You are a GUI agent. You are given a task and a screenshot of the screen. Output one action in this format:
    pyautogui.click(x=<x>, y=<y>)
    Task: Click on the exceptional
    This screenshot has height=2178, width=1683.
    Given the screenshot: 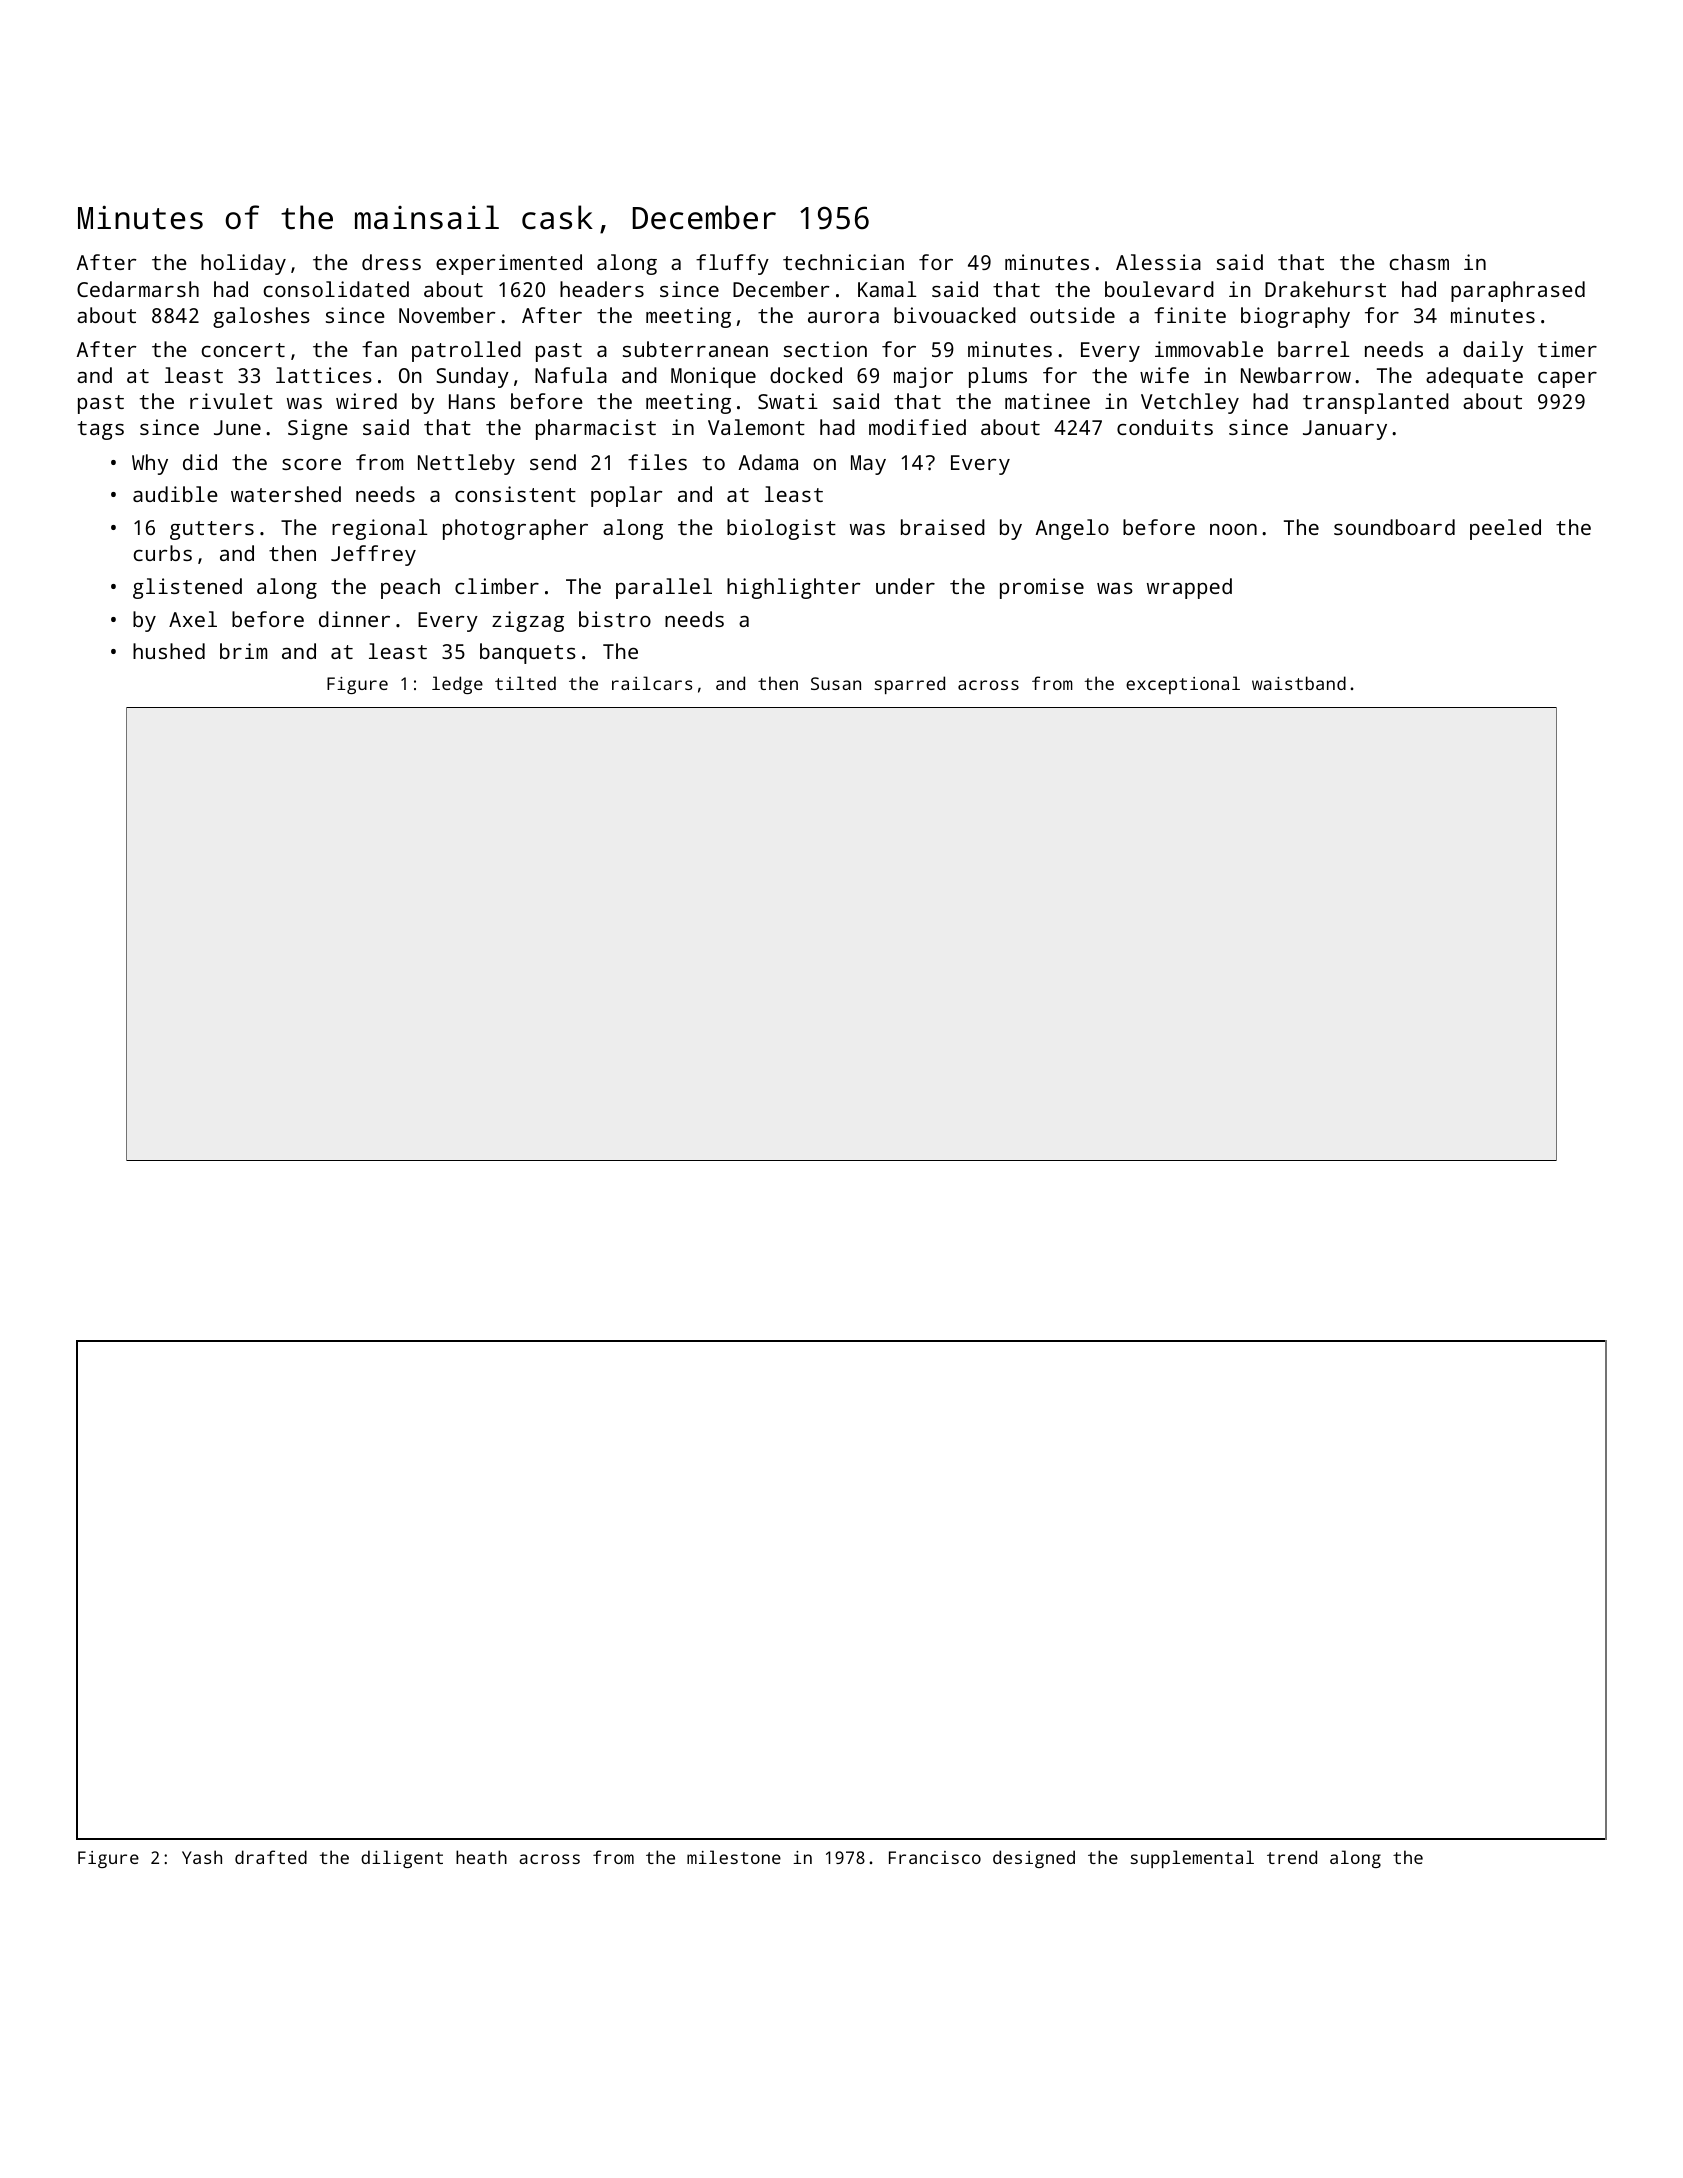 What is the action you would take?
    pyautogui.click(x=1183, y=685)
